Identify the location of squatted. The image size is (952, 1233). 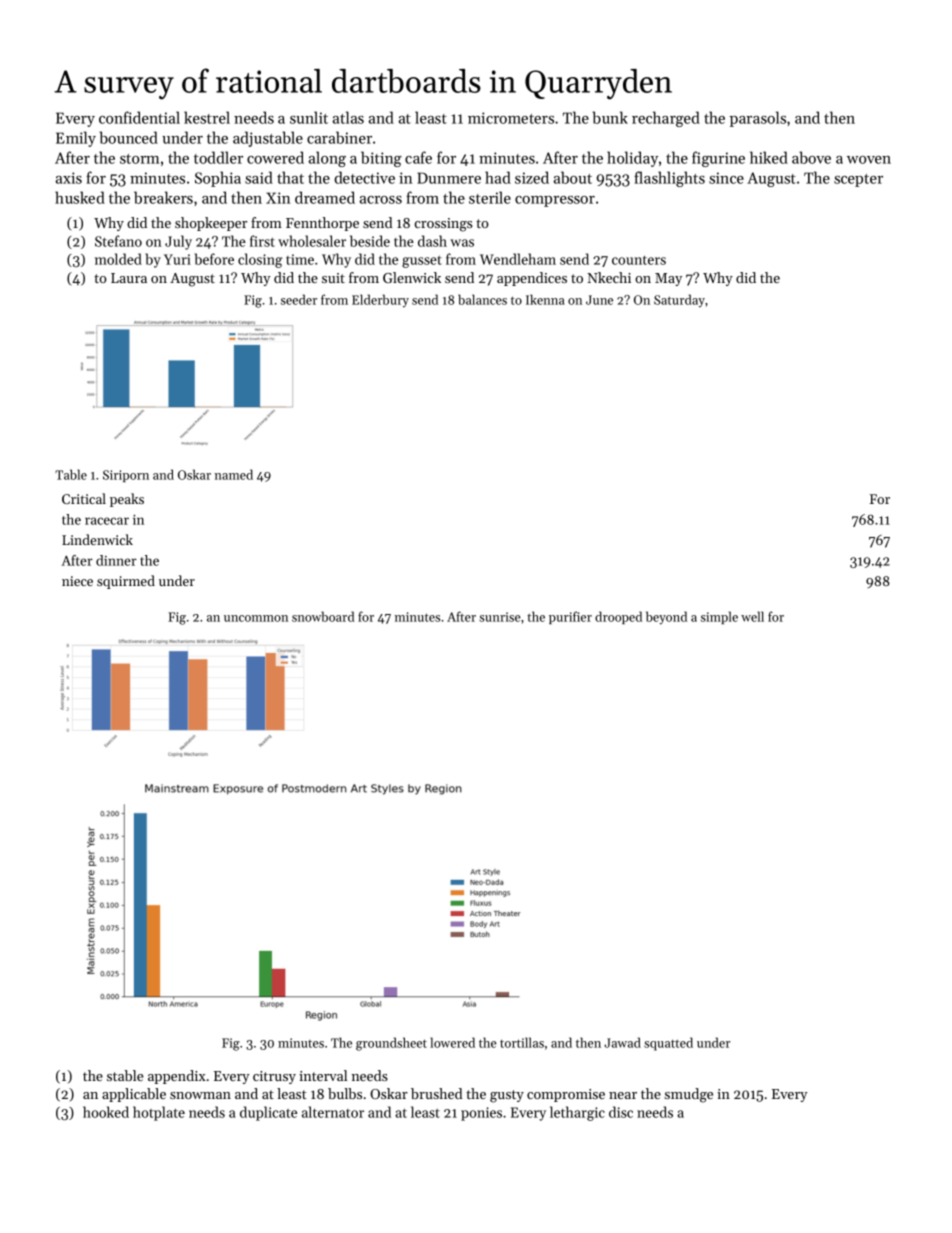
(668, 1044).
